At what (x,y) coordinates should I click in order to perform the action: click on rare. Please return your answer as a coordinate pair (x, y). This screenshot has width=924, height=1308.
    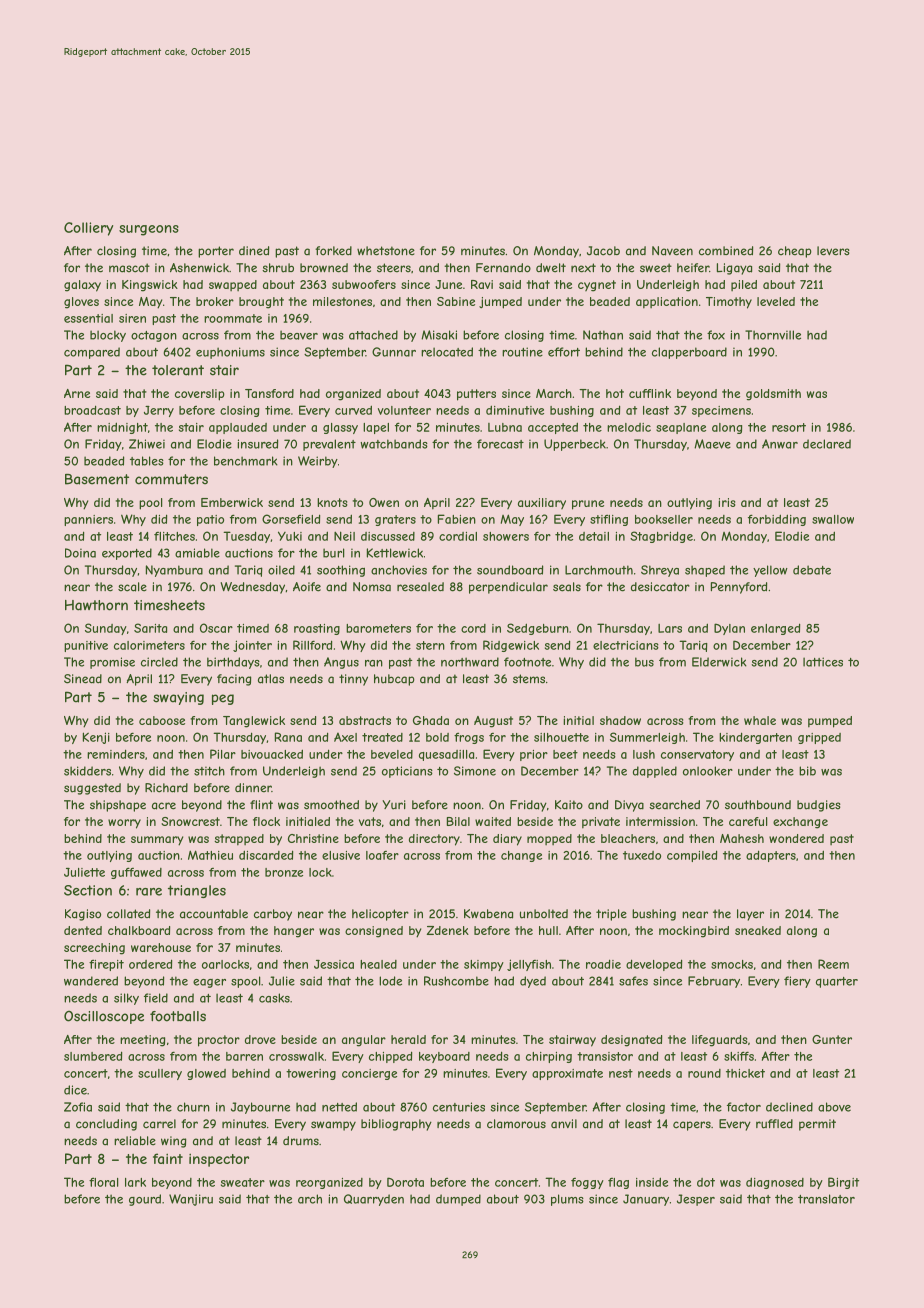
    Looking at the image, I should click on (149, 892).
